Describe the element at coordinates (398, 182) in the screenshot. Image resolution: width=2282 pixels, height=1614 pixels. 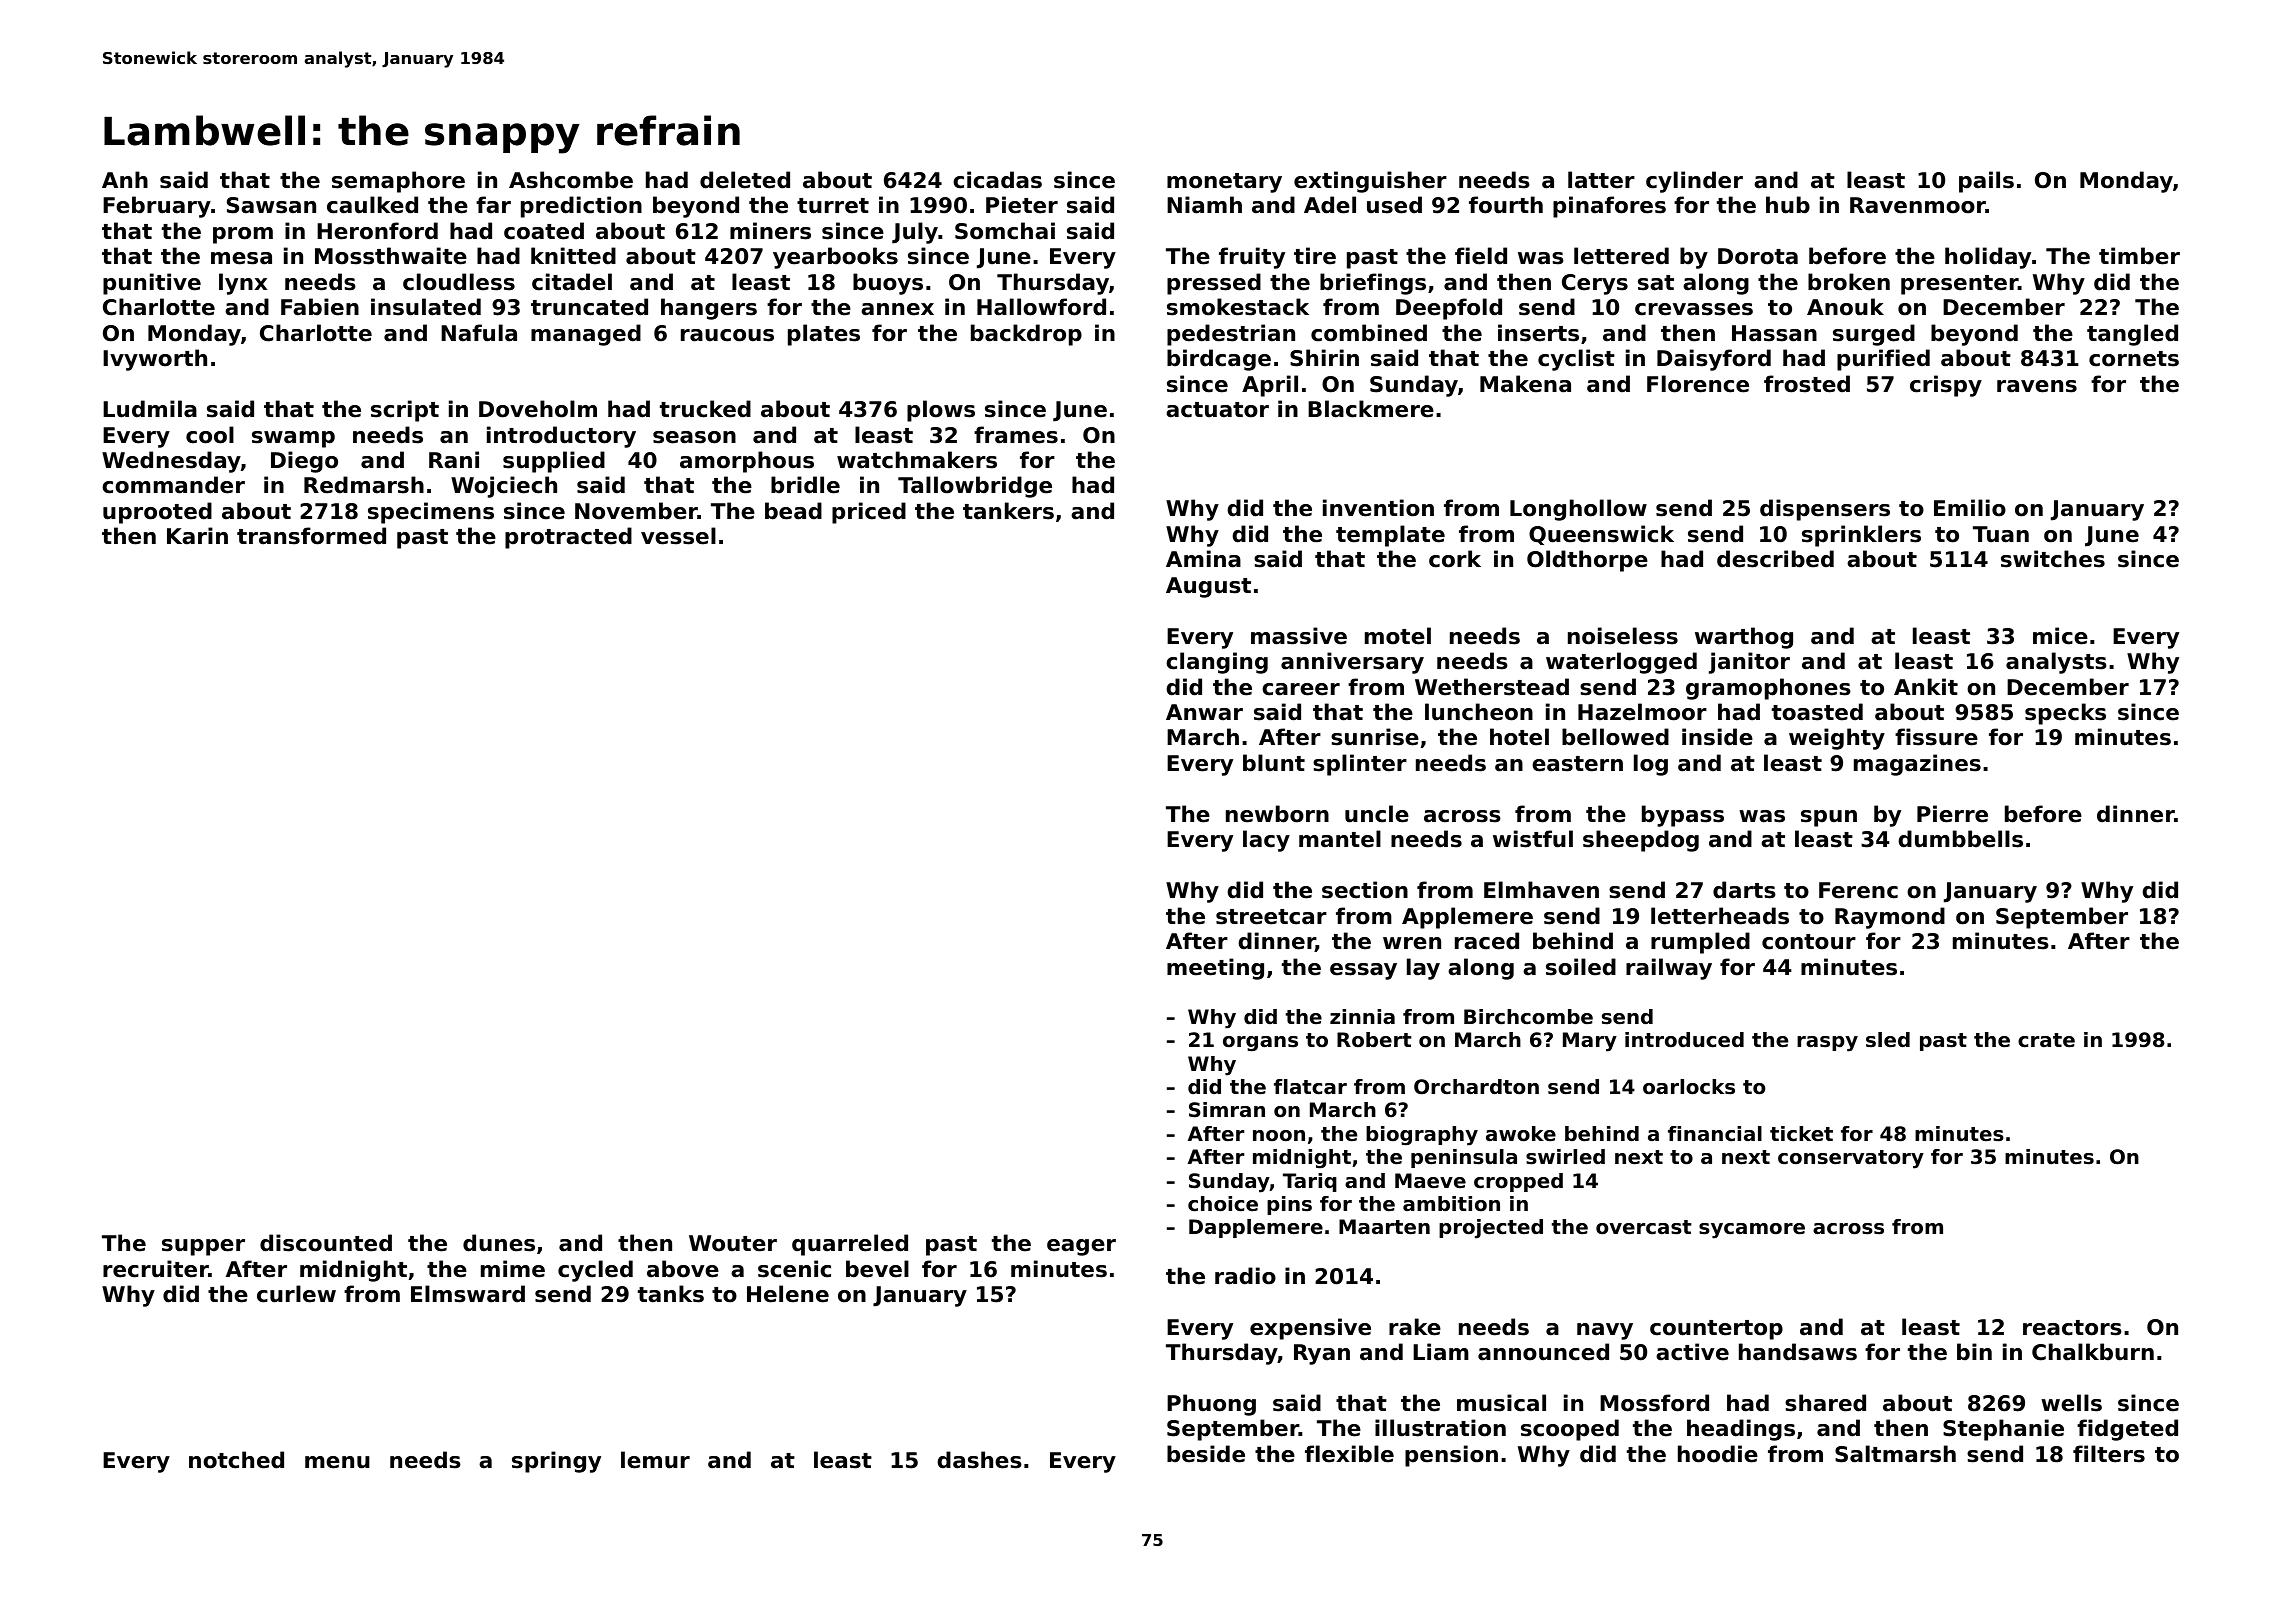
I see `semaphore` at that location.
